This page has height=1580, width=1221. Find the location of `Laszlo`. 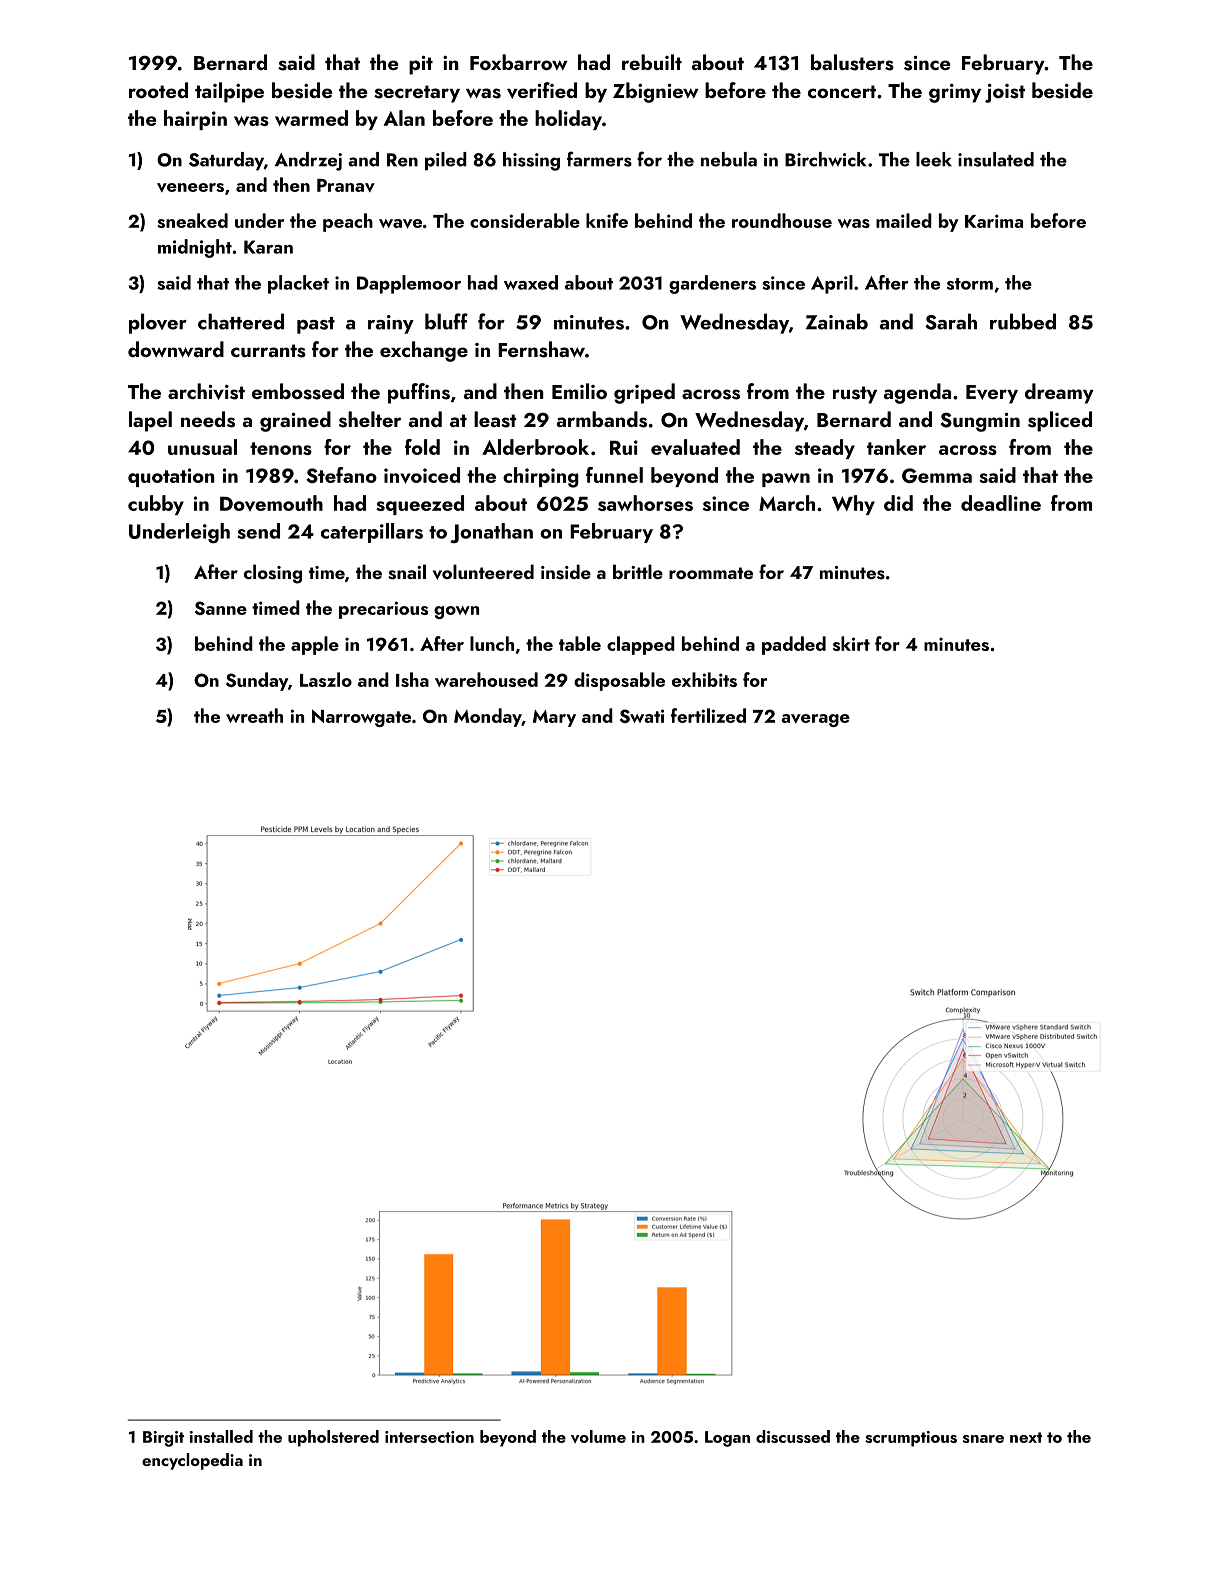

Laszlo is located at coordinates (326, 679).
